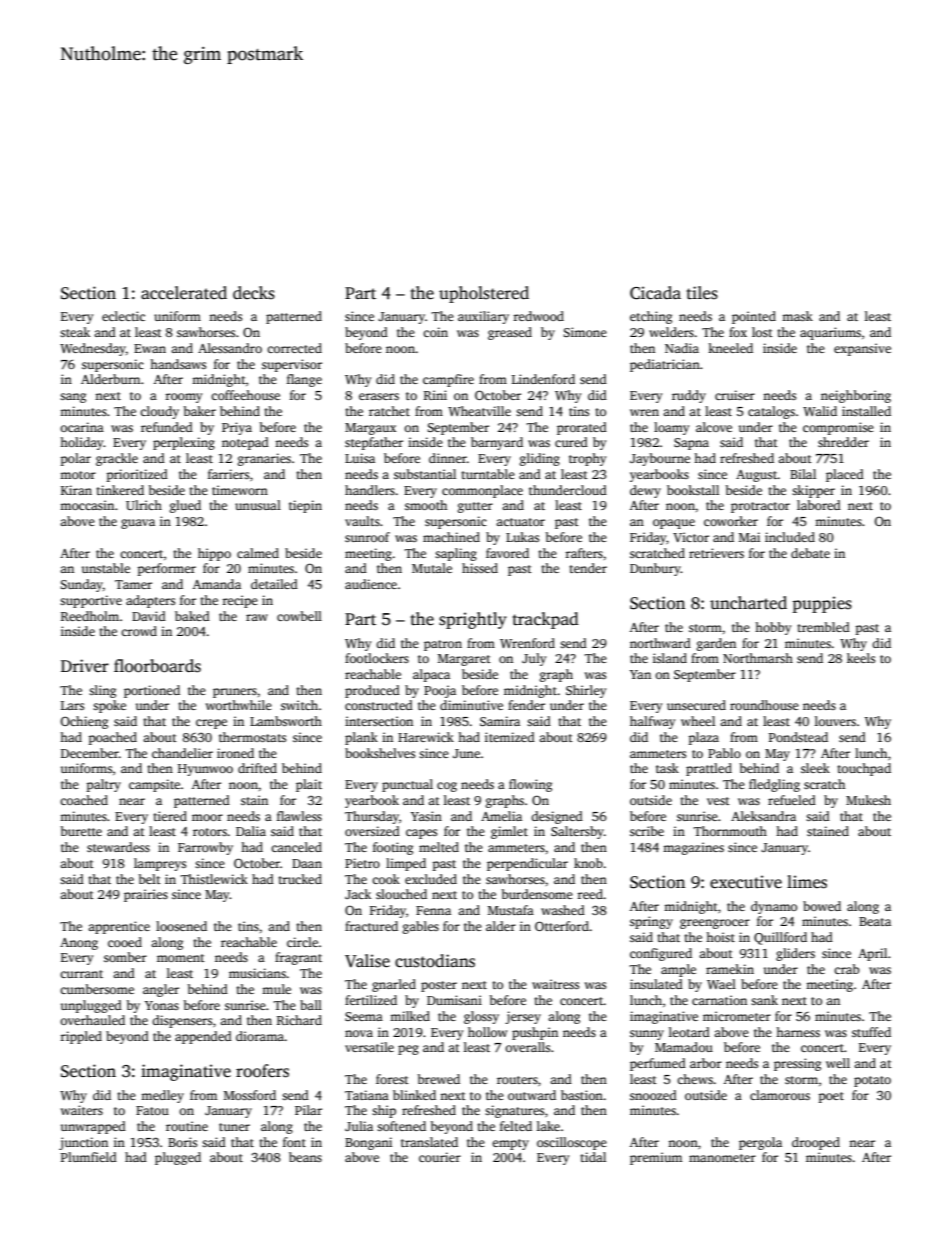  What do you see at coordinates (861, 658) in the screenshot?
I see `keels` at bounding box center [861, 658].
